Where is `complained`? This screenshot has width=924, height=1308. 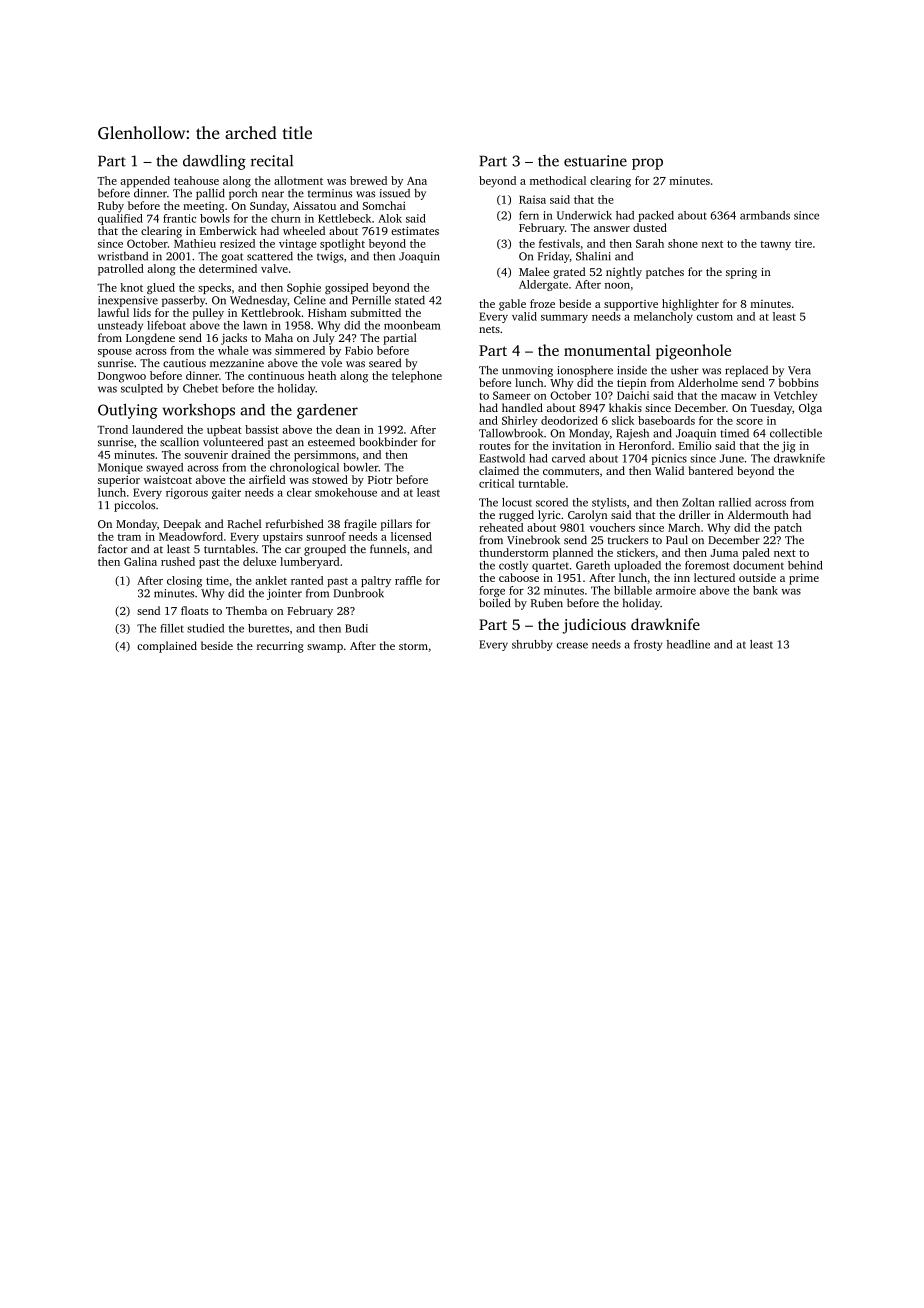 complained is located at coordinates (167, 647).
